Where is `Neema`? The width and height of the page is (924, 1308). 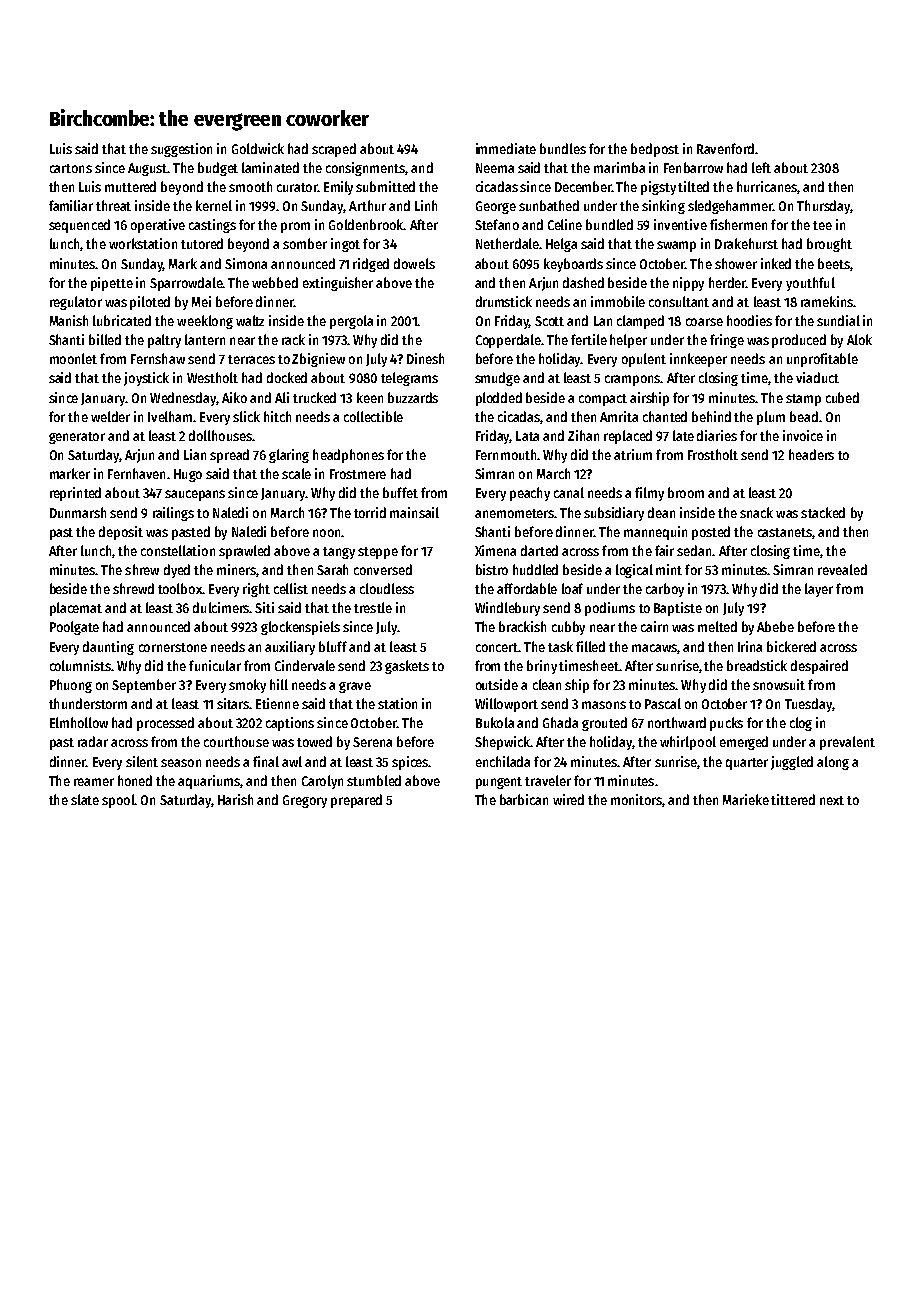
Neema is located at coordinates (495, 168).
